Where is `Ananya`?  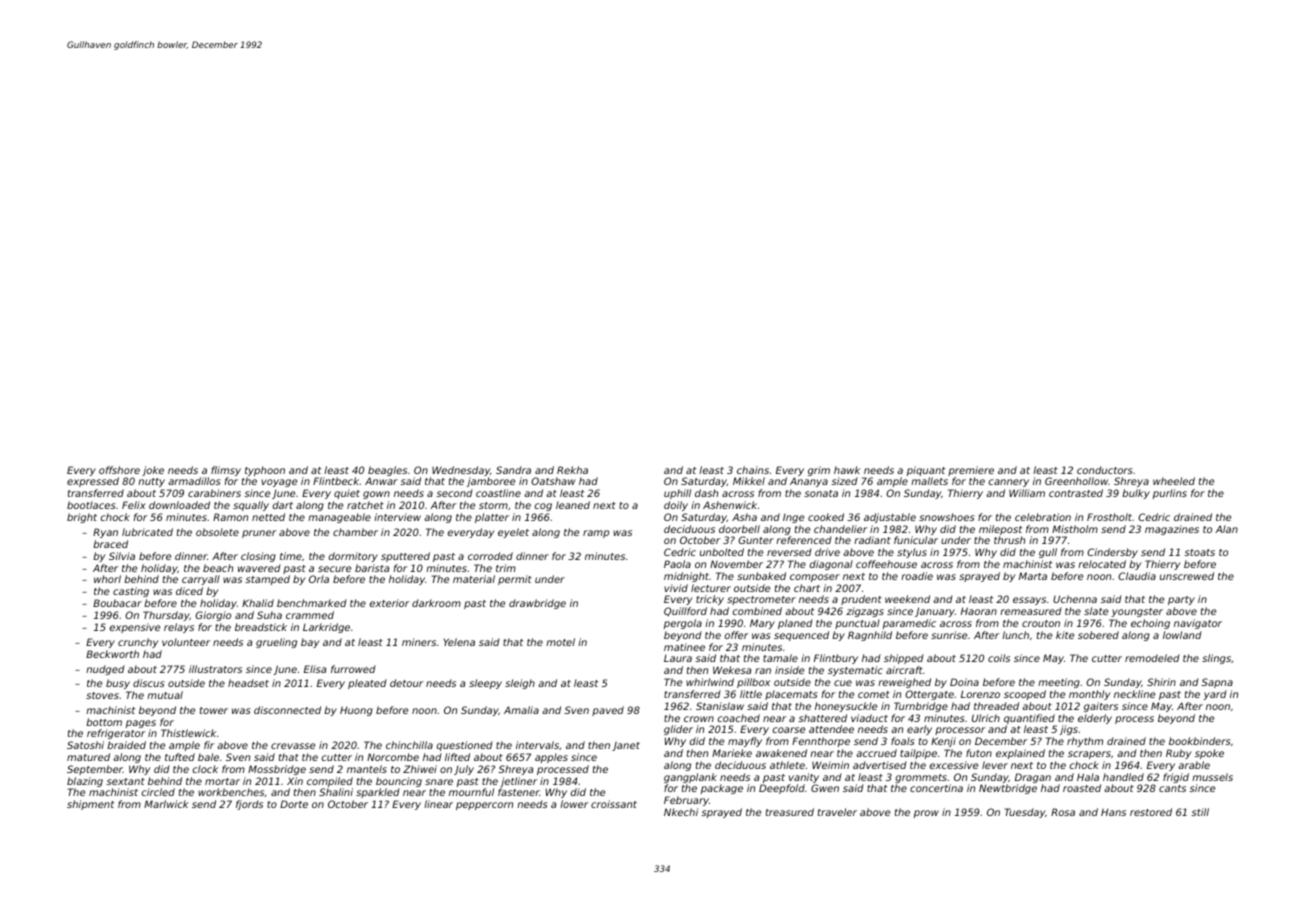
Ananya is located at coordinates (809, 482).
